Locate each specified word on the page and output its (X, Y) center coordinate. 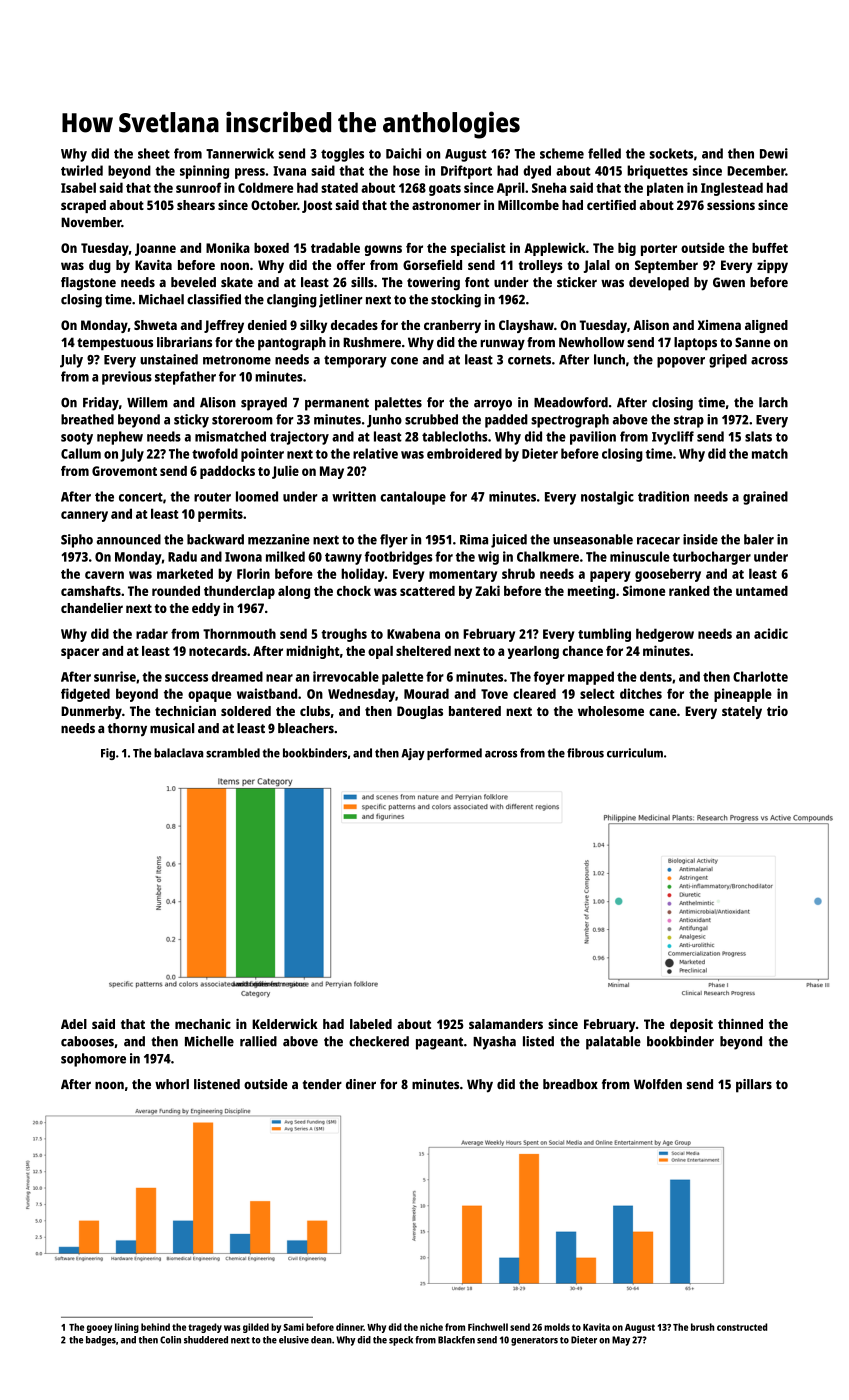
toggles (342, 155)
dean (321, 1340)
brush (702, 1327)
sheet (154, 153)
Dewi (774, 153)
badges (101, 1341)
